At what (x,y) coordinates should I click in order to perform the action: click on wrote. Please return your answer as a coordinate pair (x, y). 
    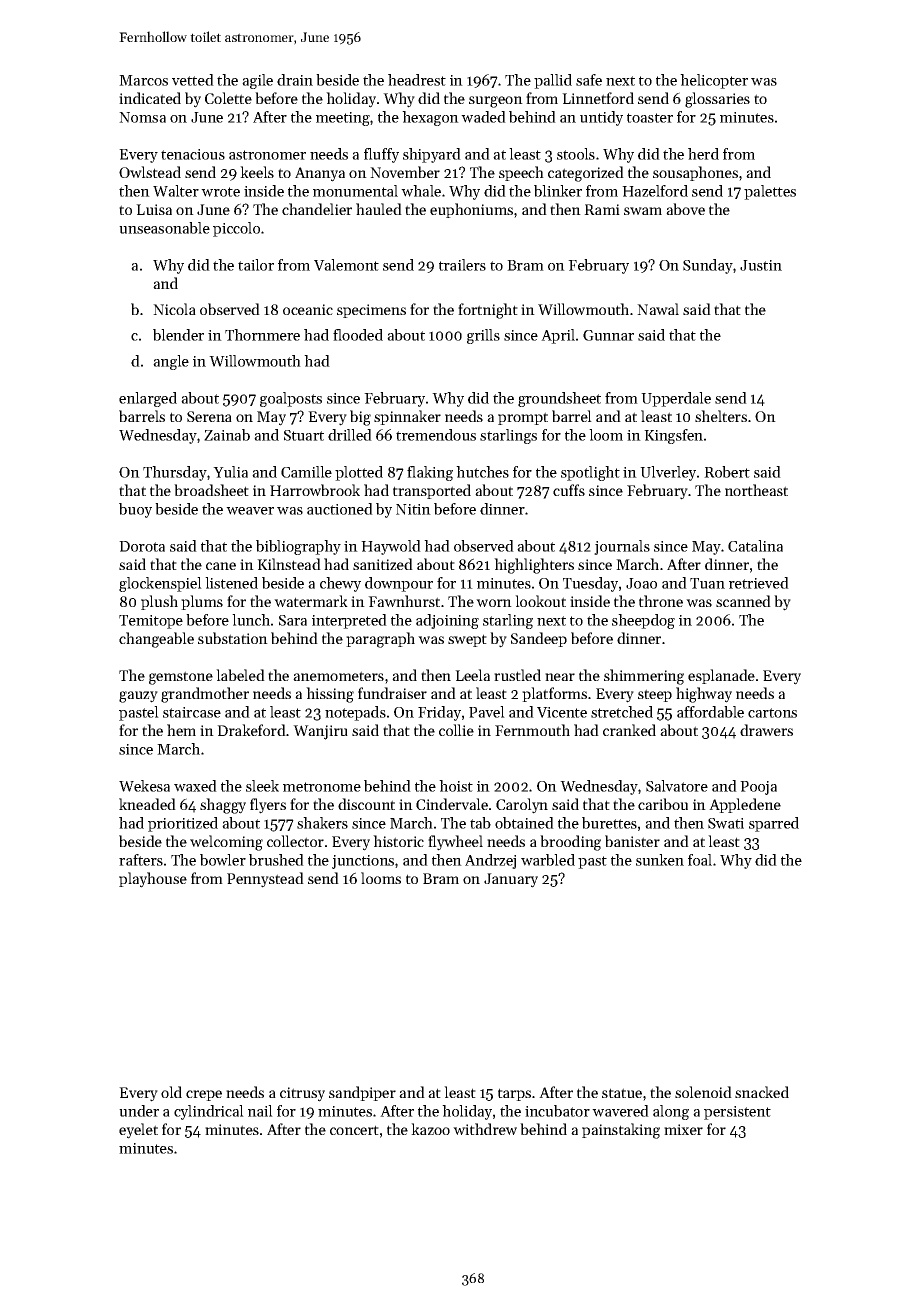
    Looking at the image, I should click on (220, 192).
